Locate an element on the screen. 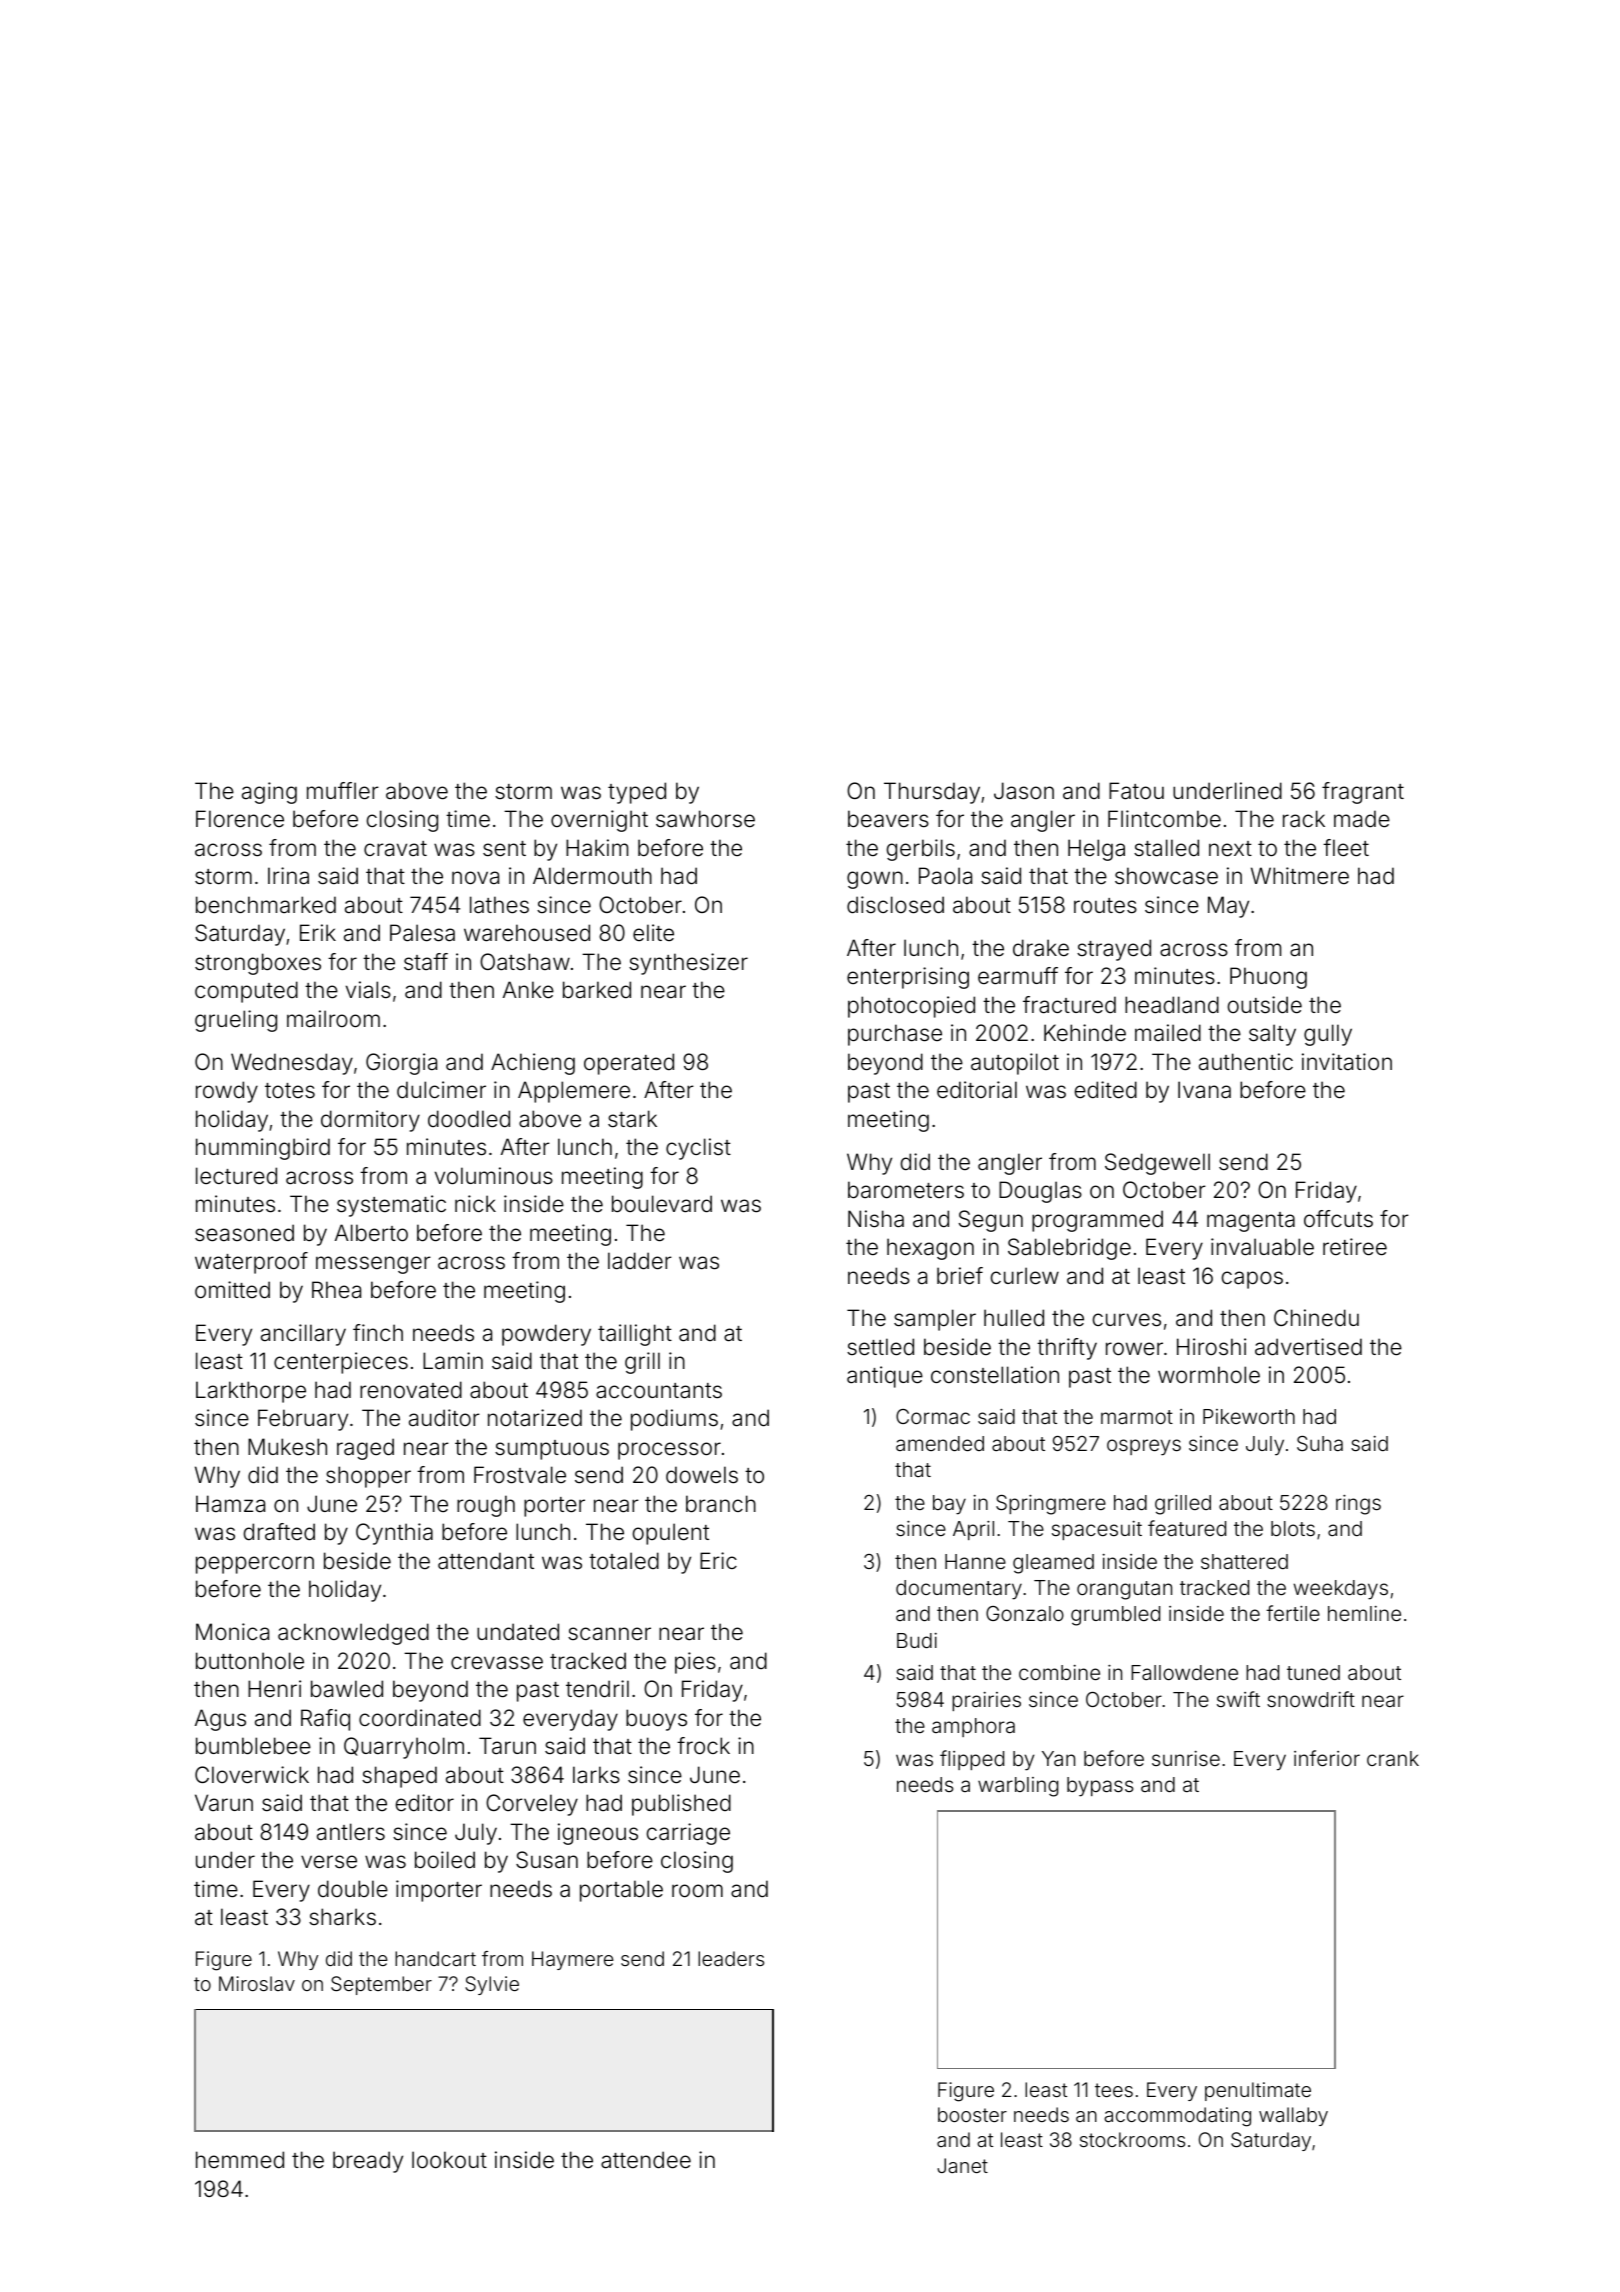 The height and width of the screenshot is (2292, 1620). ospreys is located at coordinates (1144, 1447).
